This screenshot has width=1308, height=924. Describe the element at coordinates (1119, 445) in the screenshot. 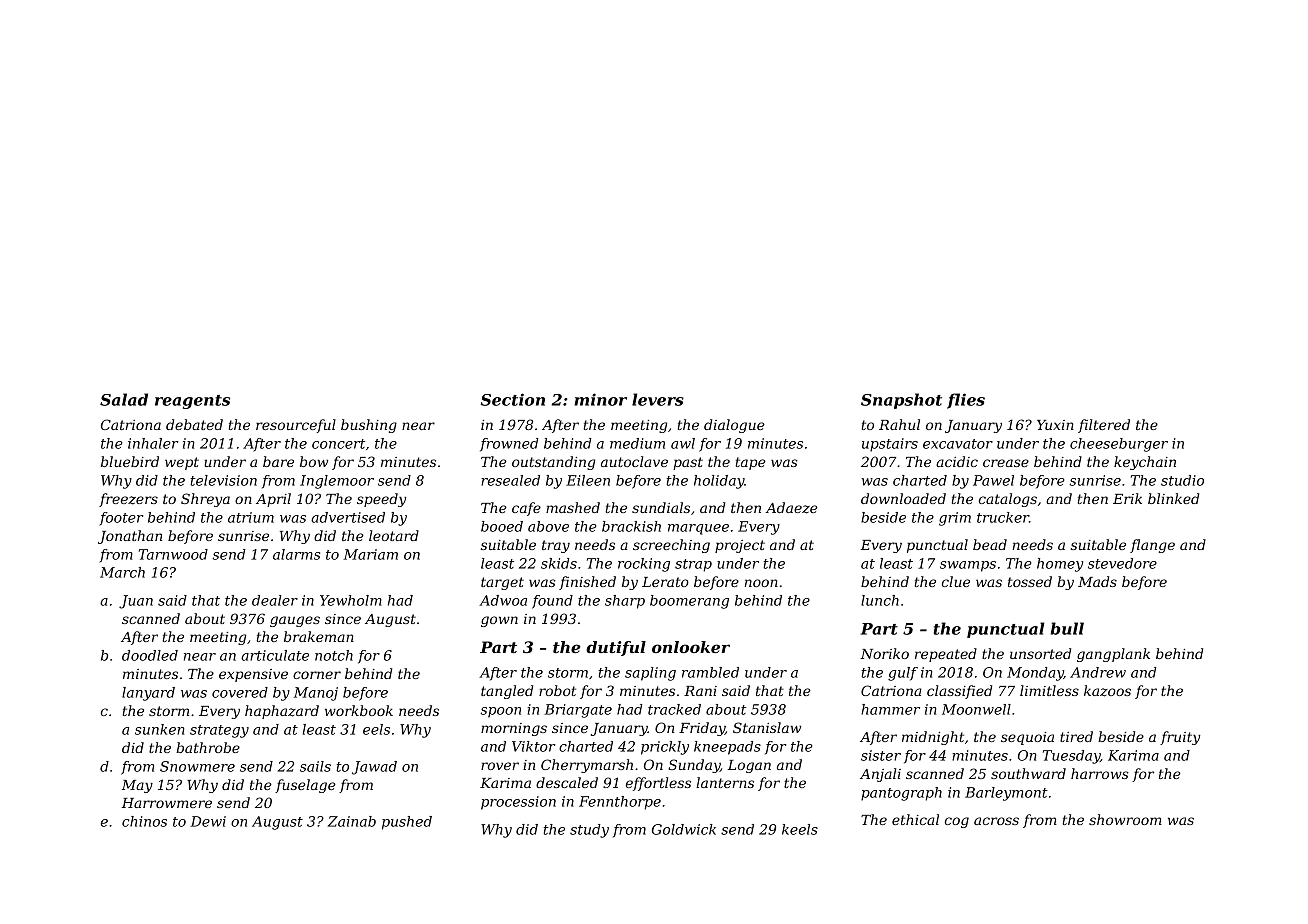

I see `cheeseburger` at that location.
